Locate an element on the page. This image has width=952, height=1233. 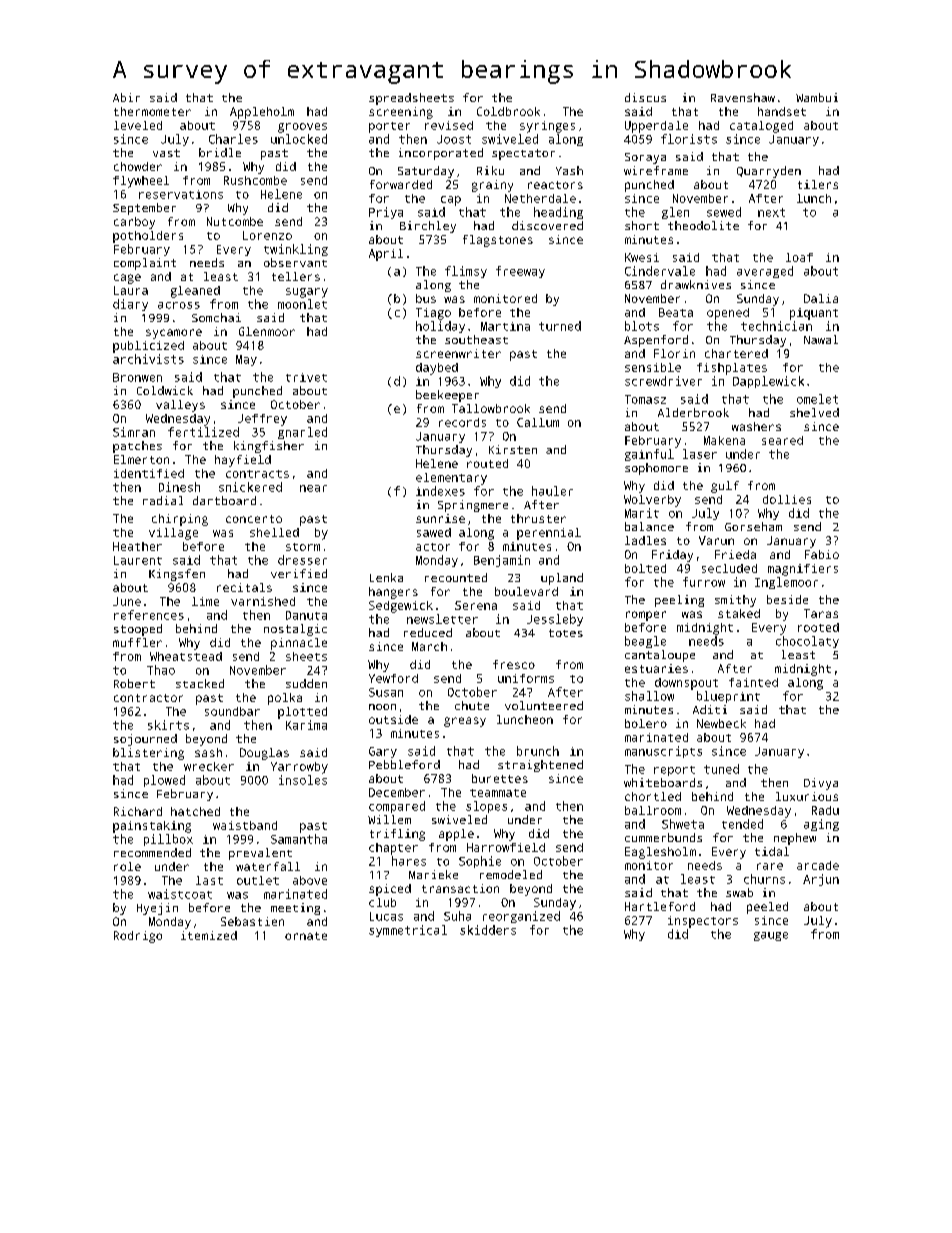
recitals is located at coordinates (244, 587).
